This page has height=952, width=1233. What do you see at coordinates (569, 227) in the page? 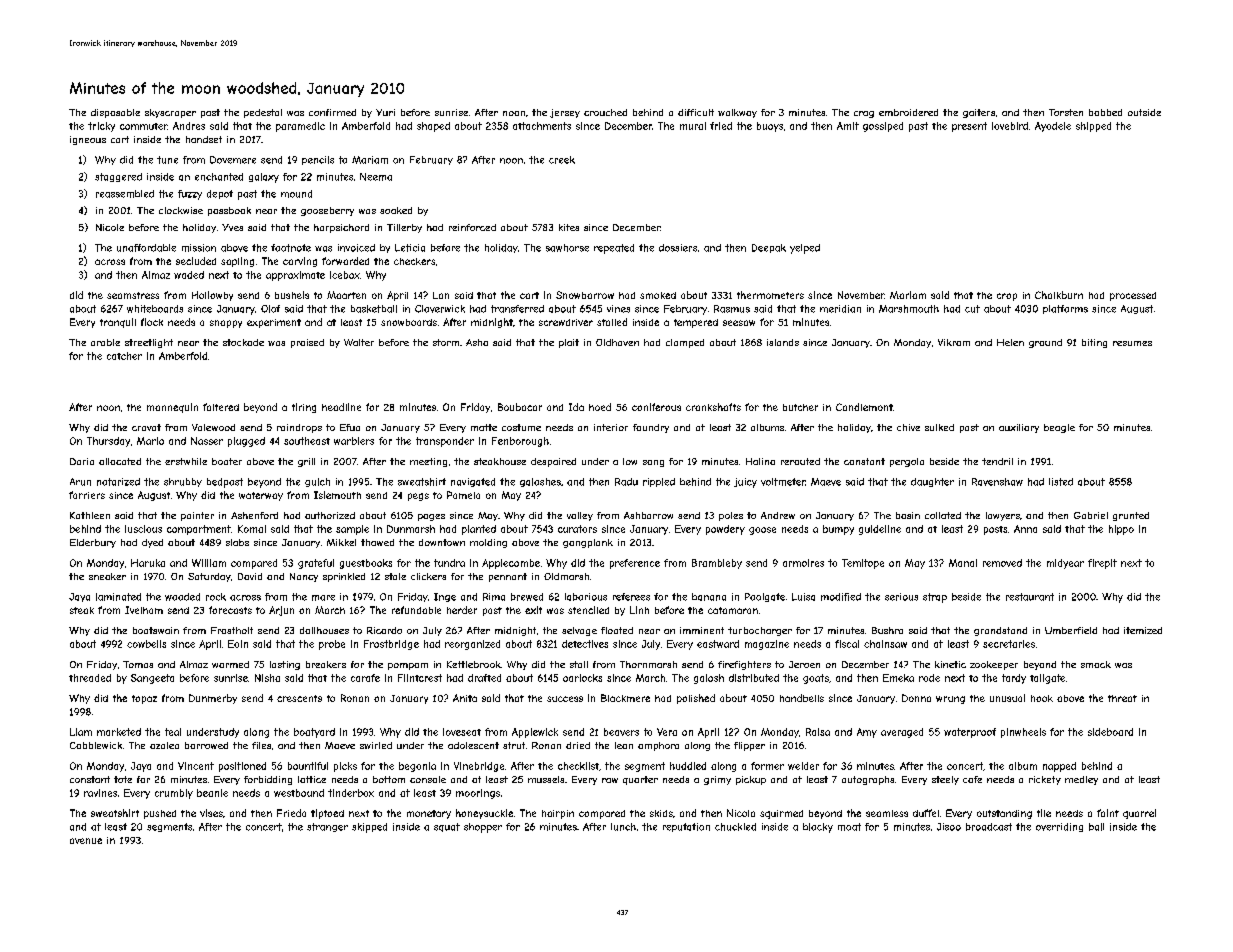
I see `kites` at bounding box center [569, 227].
